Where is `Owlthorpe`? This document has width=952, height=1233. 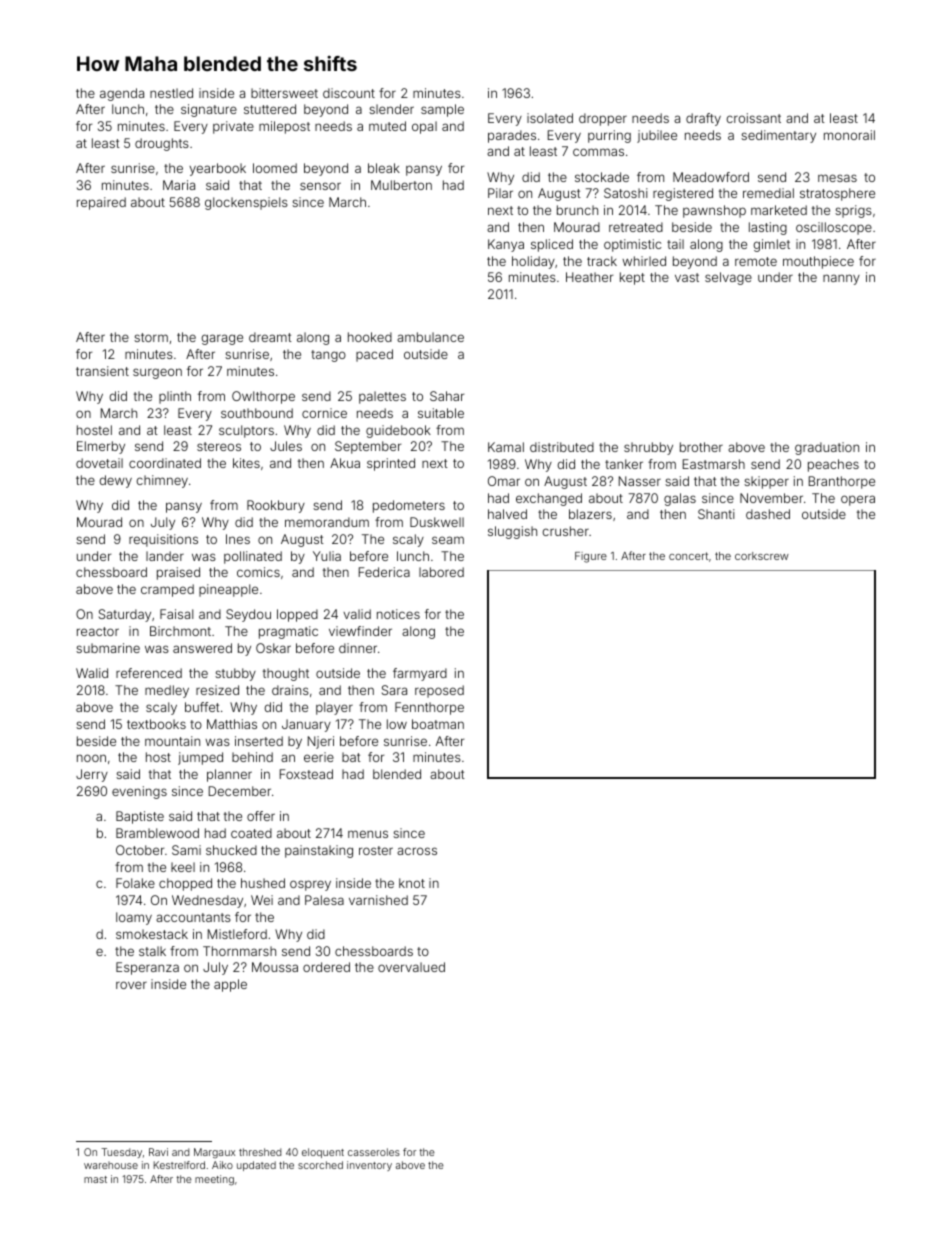
Owlthorpe is located at coordinates (263, 397).
